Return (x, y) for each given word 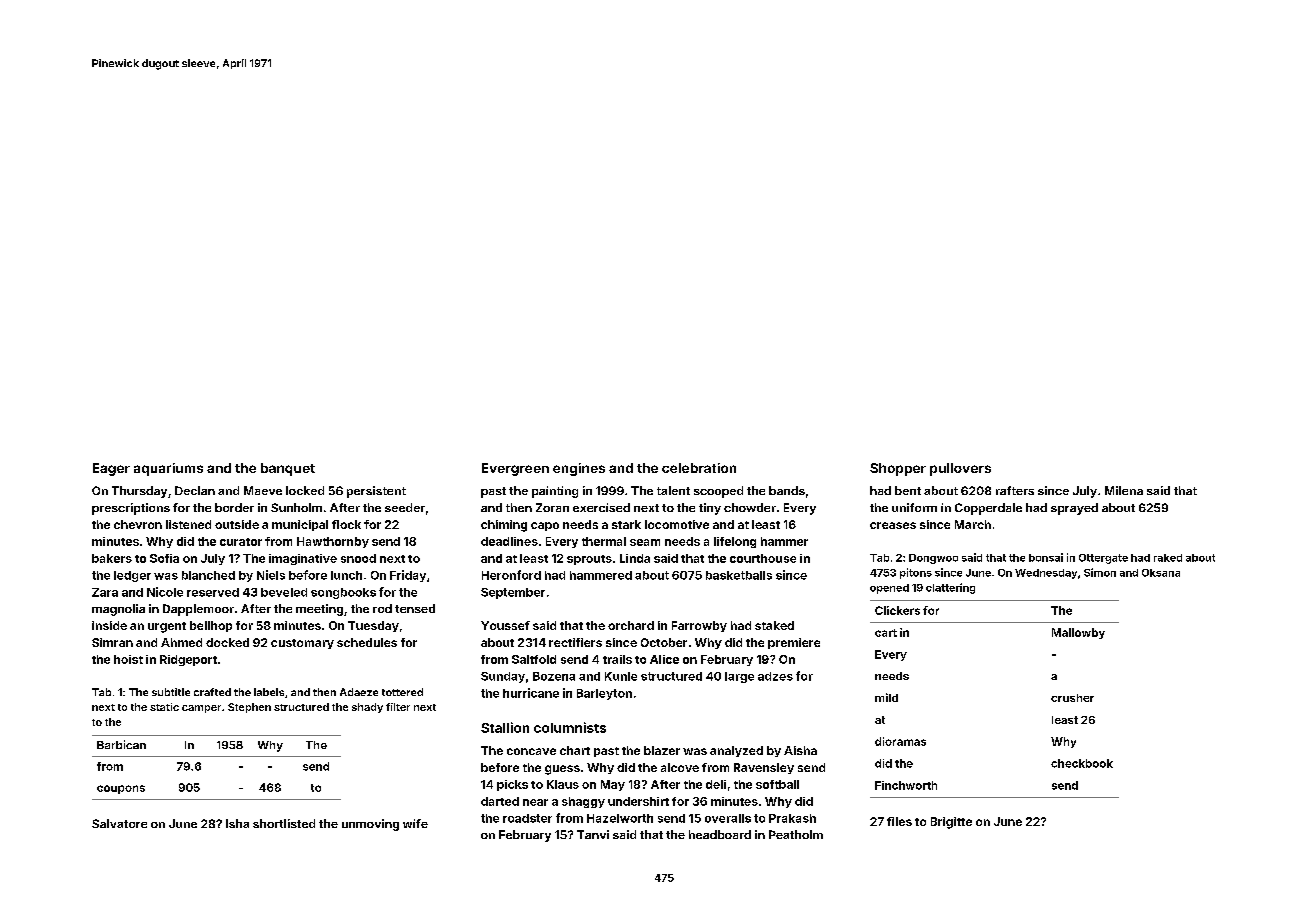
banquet (288, 469)
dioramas (900, 741)
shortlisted (284, 823)
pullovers (960, 469)
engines (579, 469)
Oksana (1161, 573)
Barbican (121, 744)
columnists (570, 727)
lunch (346, 575)
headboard (720, 834)
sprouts (589, 560)
